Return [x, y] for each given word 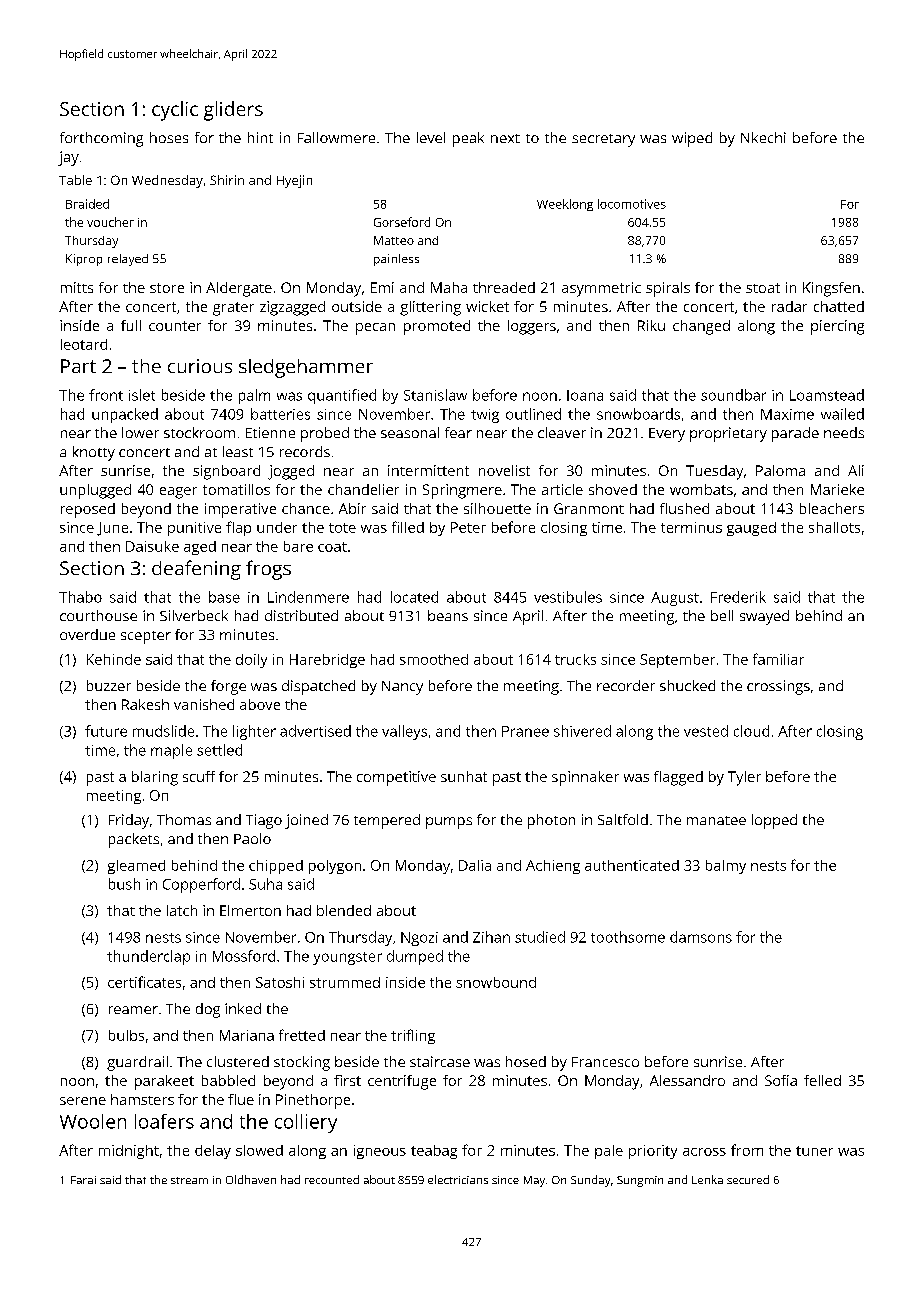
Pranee [525, 731]
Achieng [553, 867]
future [106, 731]
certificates [144, 982]
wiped [692, 139]
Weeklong [565, 205]
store [167, 288]
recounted [332, 1179]
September [677, 661]
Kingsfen [831, 289]
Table [75, 180]
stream [189, 1180]
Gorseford [402, 222]
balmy [726, 867]
